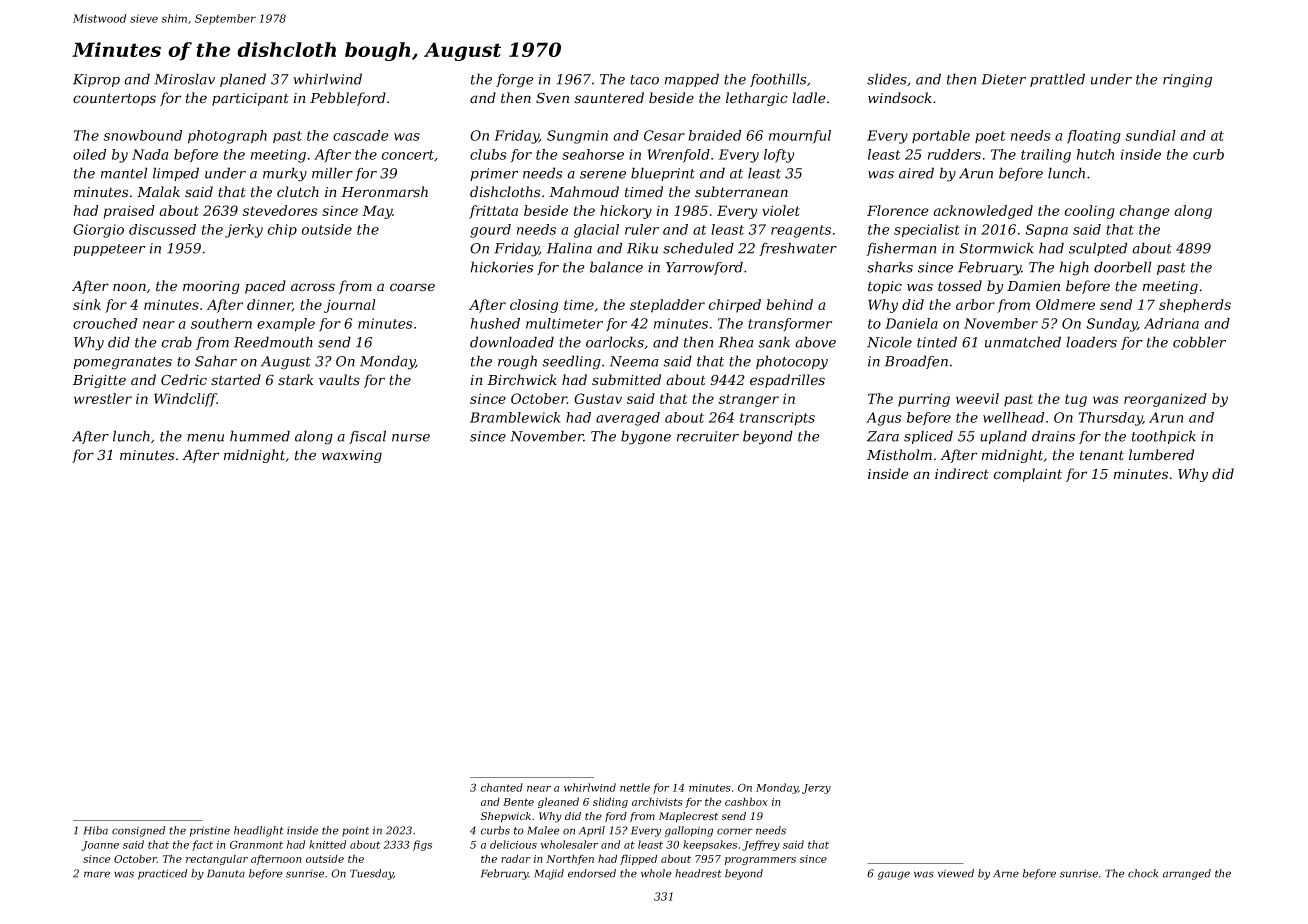  Describe the element at coordinates (735, 306) in the screenshot. I see `chirped` at that location.
